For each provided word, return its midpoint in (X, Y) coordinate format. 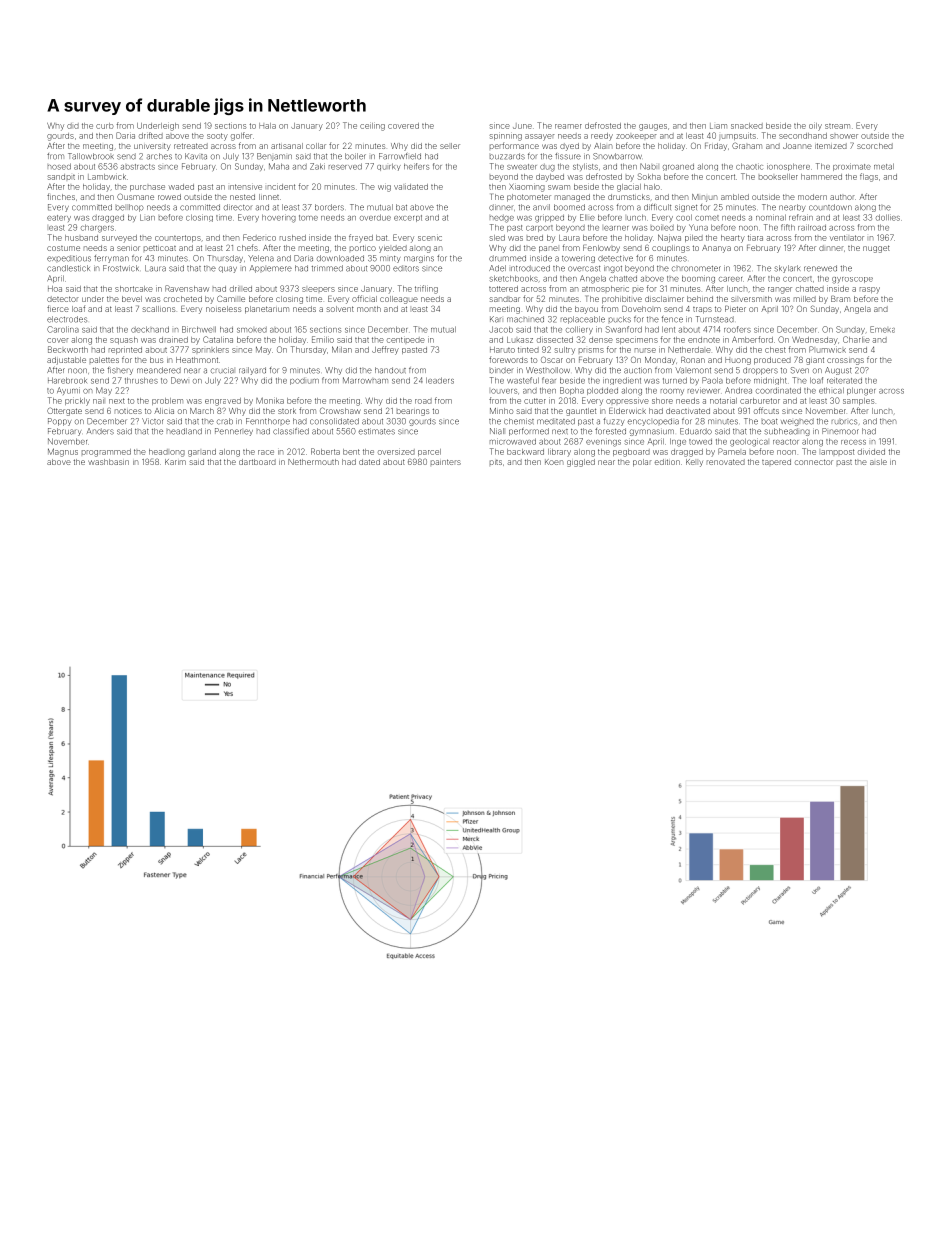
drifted (151, 135)
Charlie (856, 339)
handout (390, 370)
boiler (355, 156)
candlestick (68, 268)
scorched (875, 146)
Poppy (60, 422)
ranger (780, 290)
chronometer (696, 269)
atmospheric (605, 289)
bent (351, 452)
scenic (430, 238)
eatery (59, 218)
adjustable (66, 360)
